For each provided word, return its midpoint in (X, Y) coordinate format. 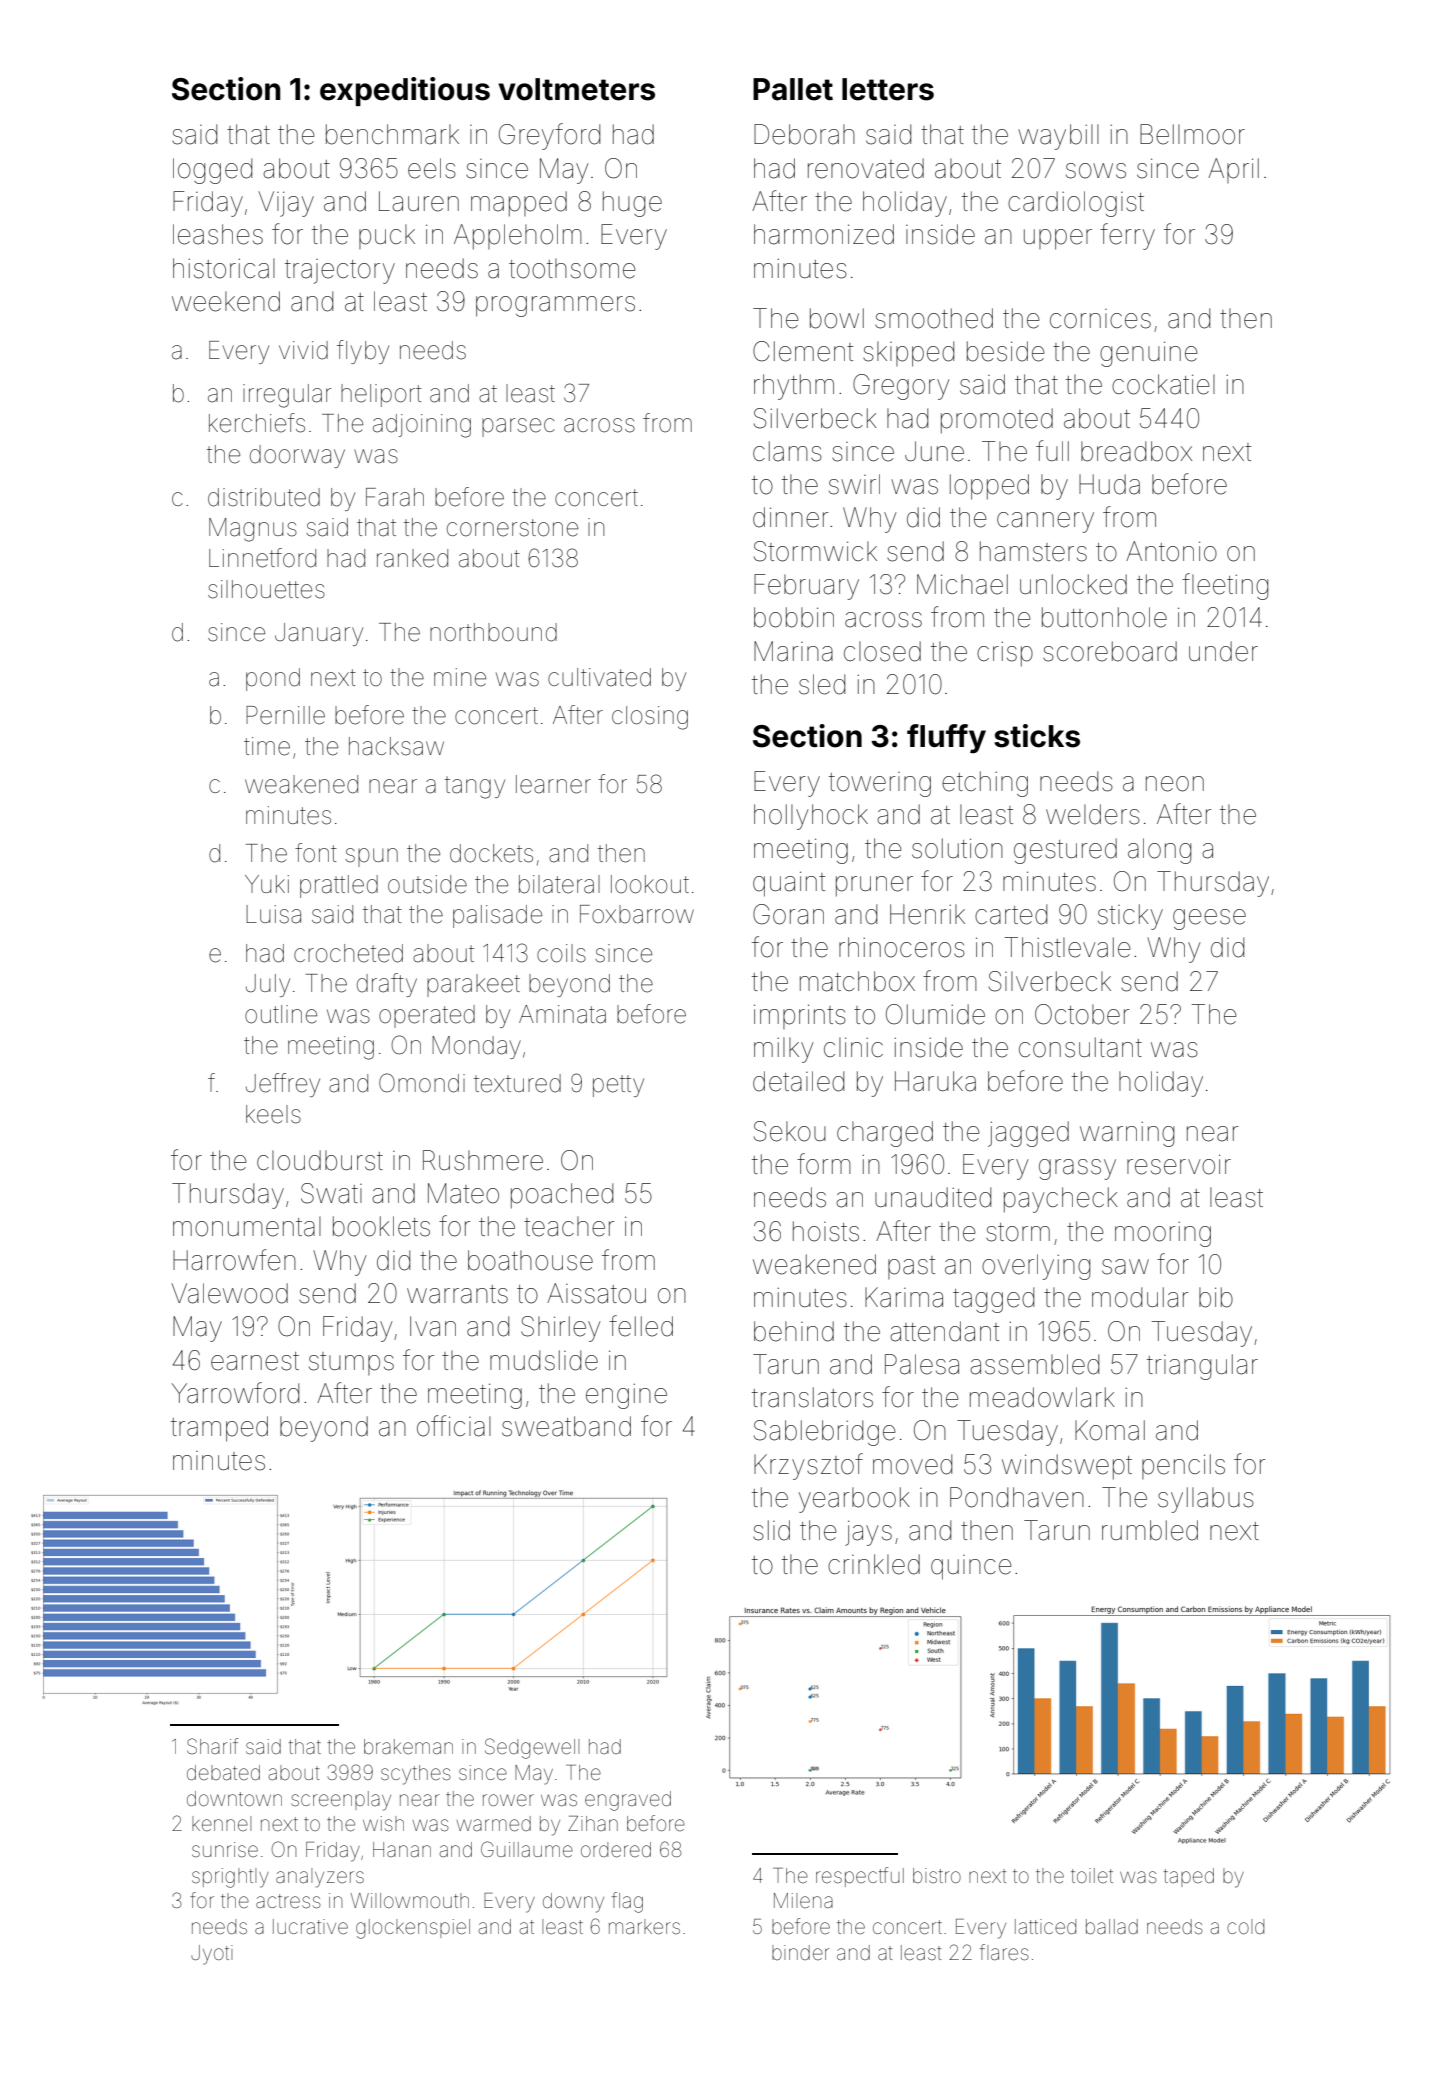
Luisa (273, 914)
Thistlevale (1068, 947)
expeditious (405, 91)
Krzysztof (808, 1466)
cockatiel (1163, 384)
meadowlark (1042, 1397)
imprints (800, 1016)
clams (787, 451)
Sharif (212, 1746)
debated (223, 1772)
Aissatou (596, 1293)
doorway (297, 456)
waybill (1058, 137)
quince (971, 1567)
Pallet (793, 89)
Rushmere (483, 1160)
